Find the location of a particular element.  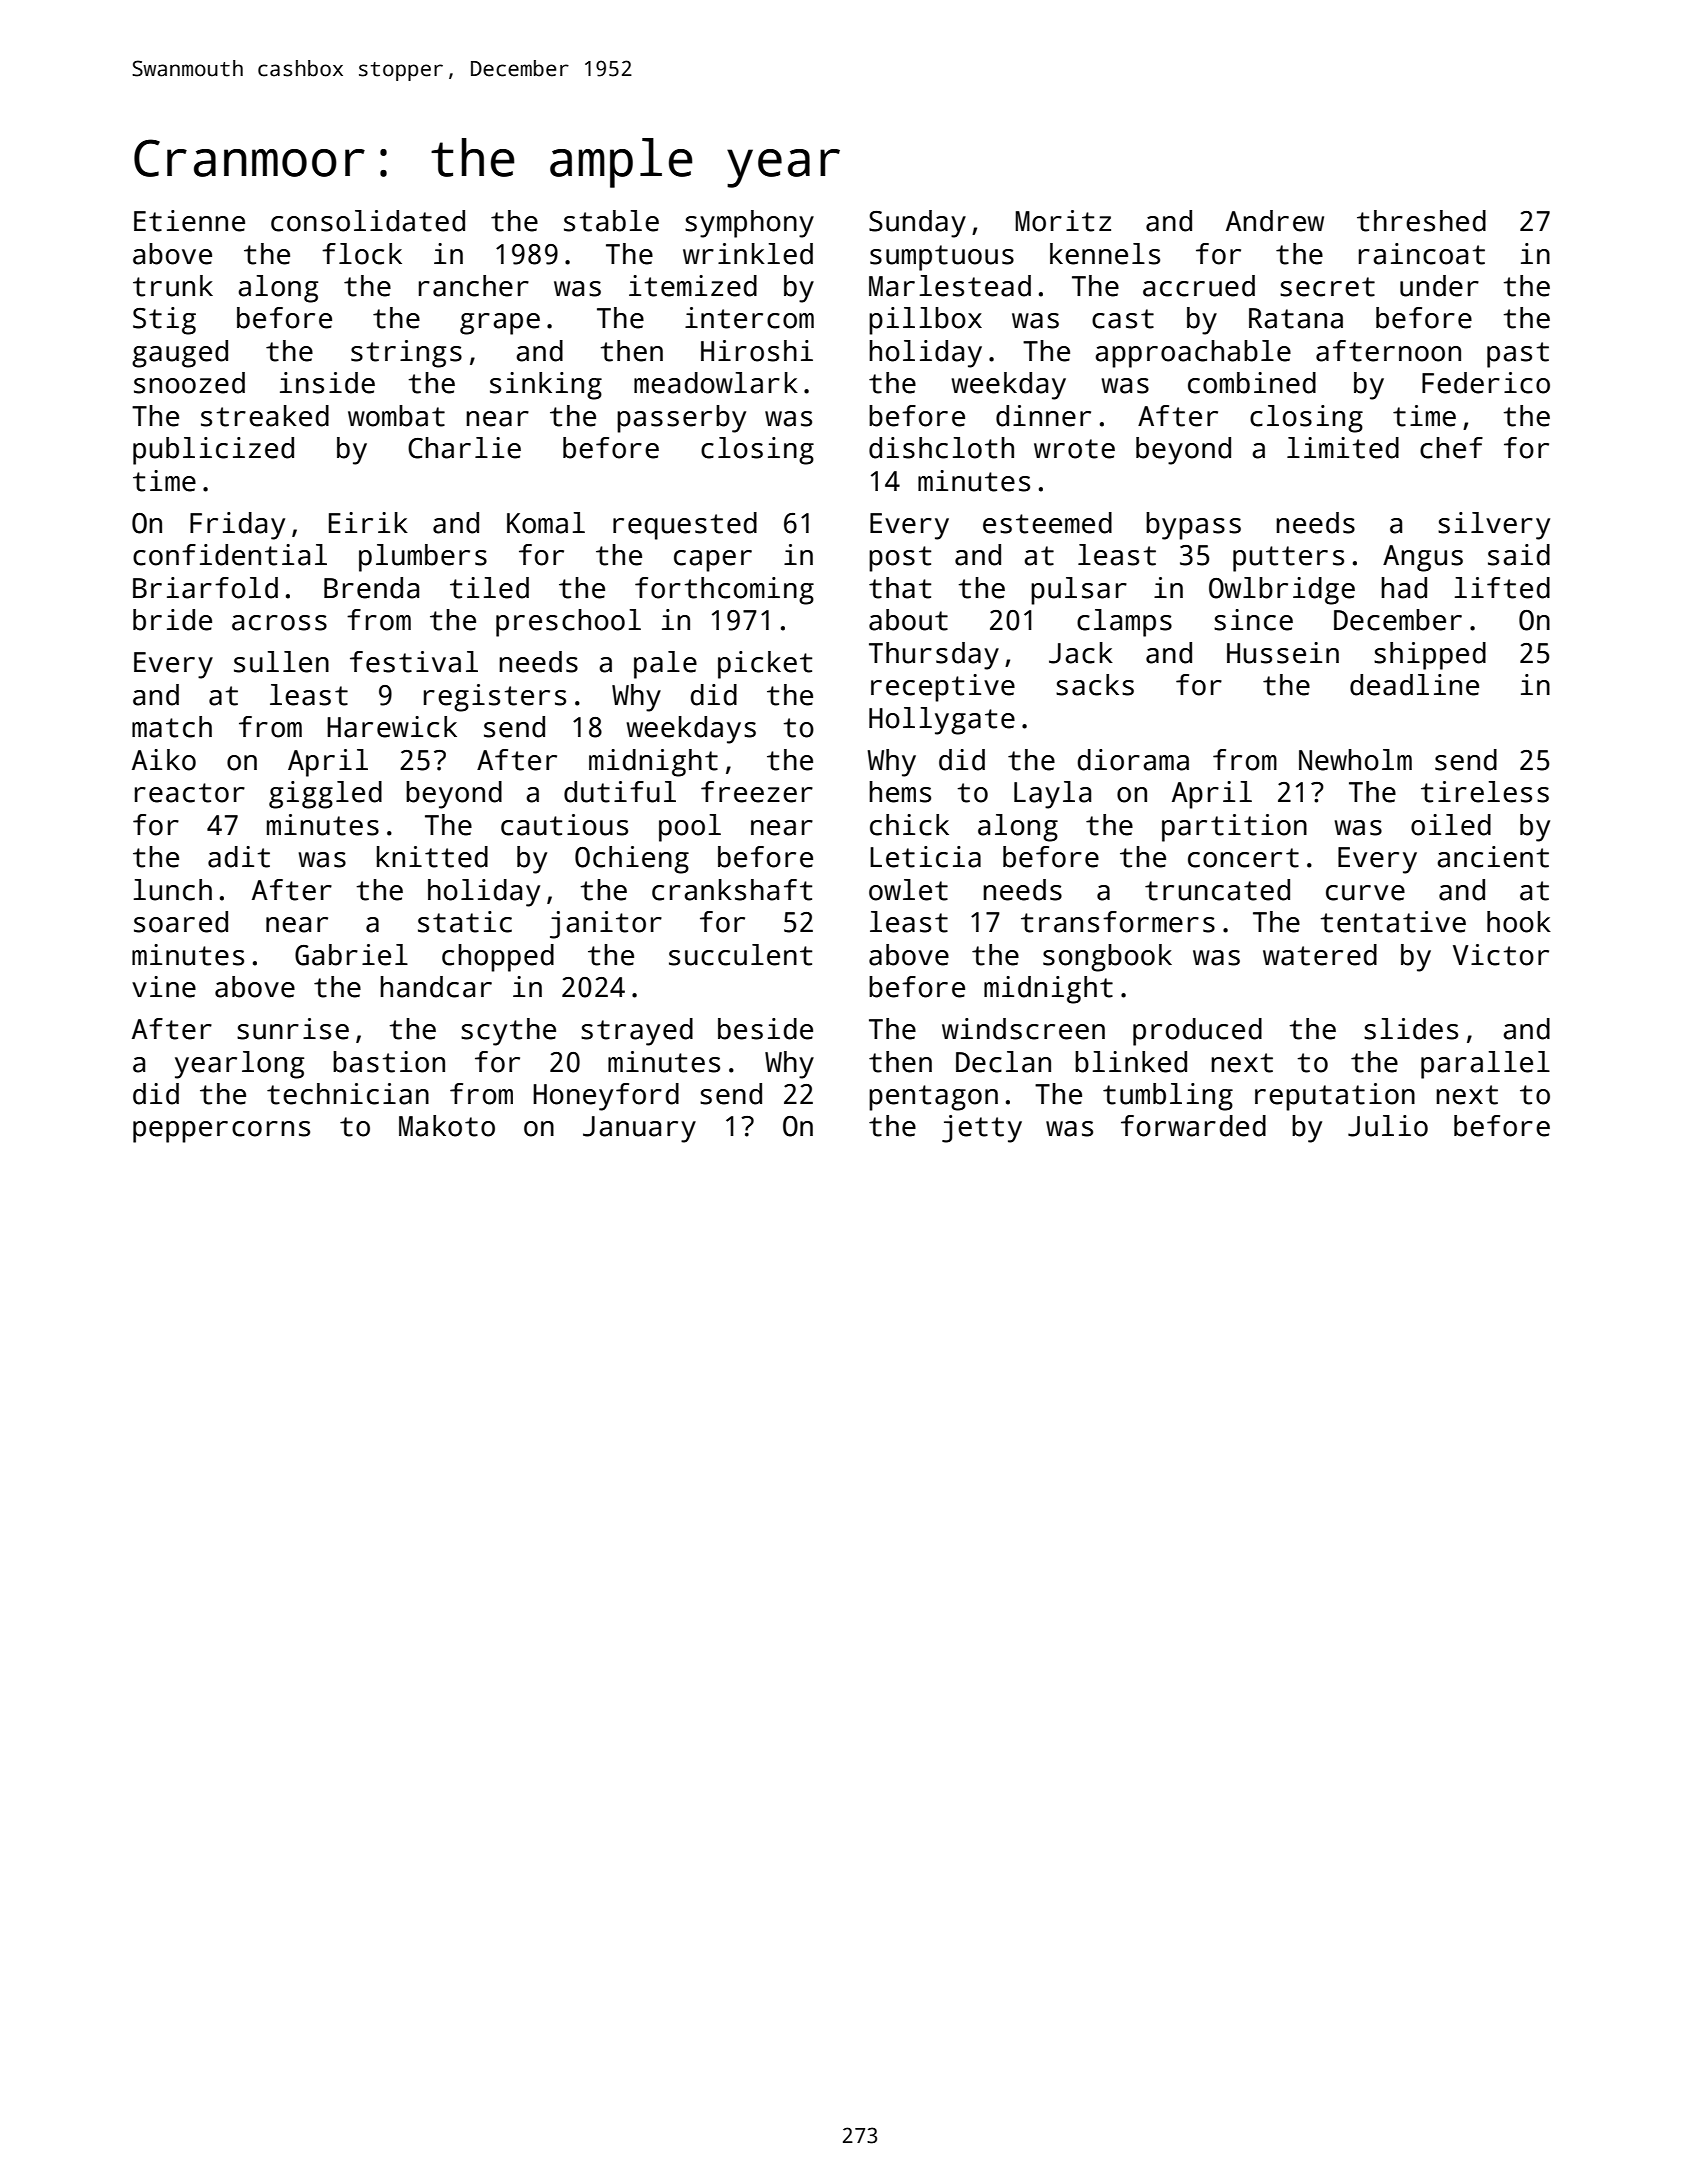

consolidated is located at coordinates (368, 221).
